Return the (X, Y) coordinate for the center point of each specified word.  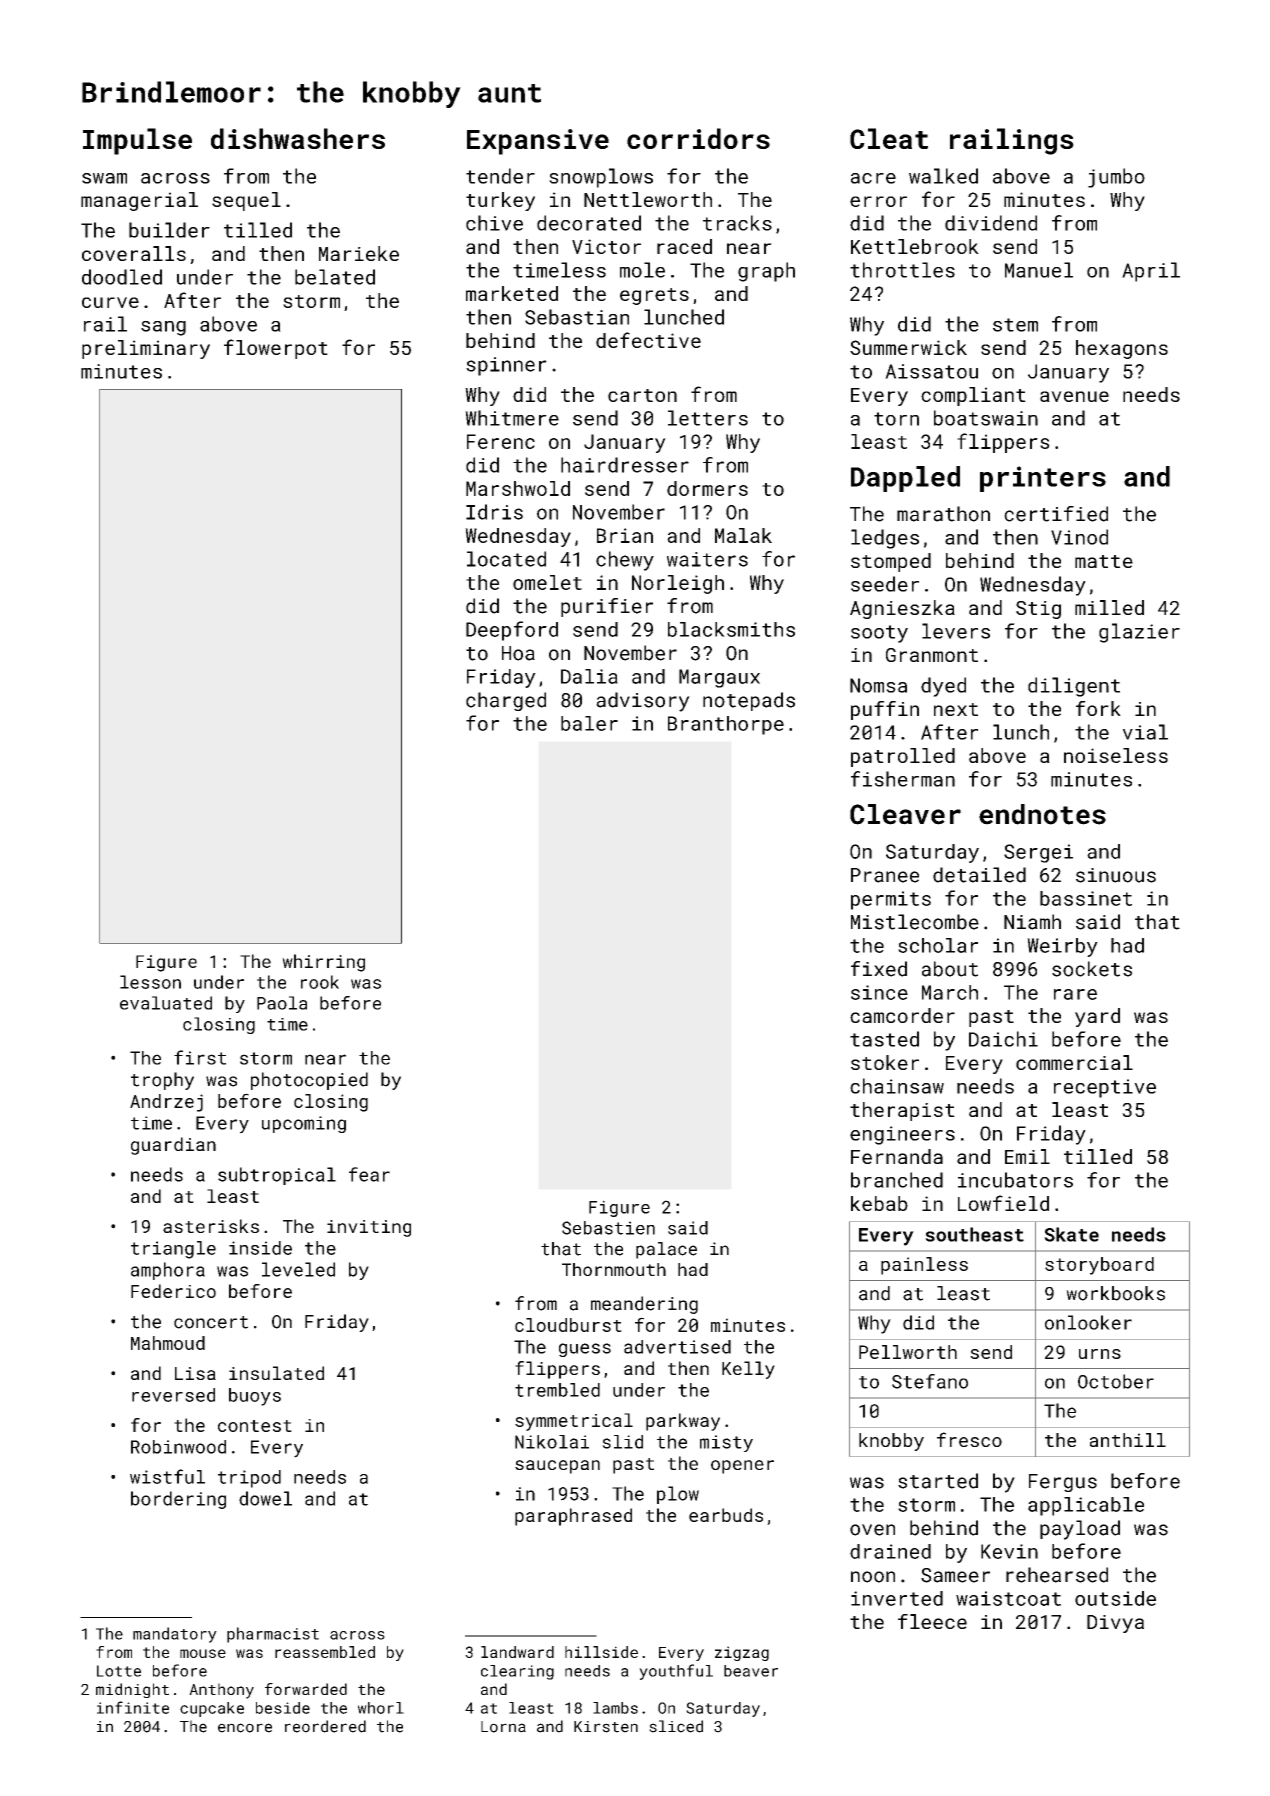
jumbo (1116, 178)
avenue (1074, 396)
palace (666, 1250)
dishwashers (298, 138)
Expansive (538, 142)
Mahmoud (168, 1343)
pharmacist (273, 1635)
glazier (1139, 633)
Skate (1071, 1234)
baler (589, 723)
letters (708, 418)
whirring (323, 963)
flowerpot (276, 349)
